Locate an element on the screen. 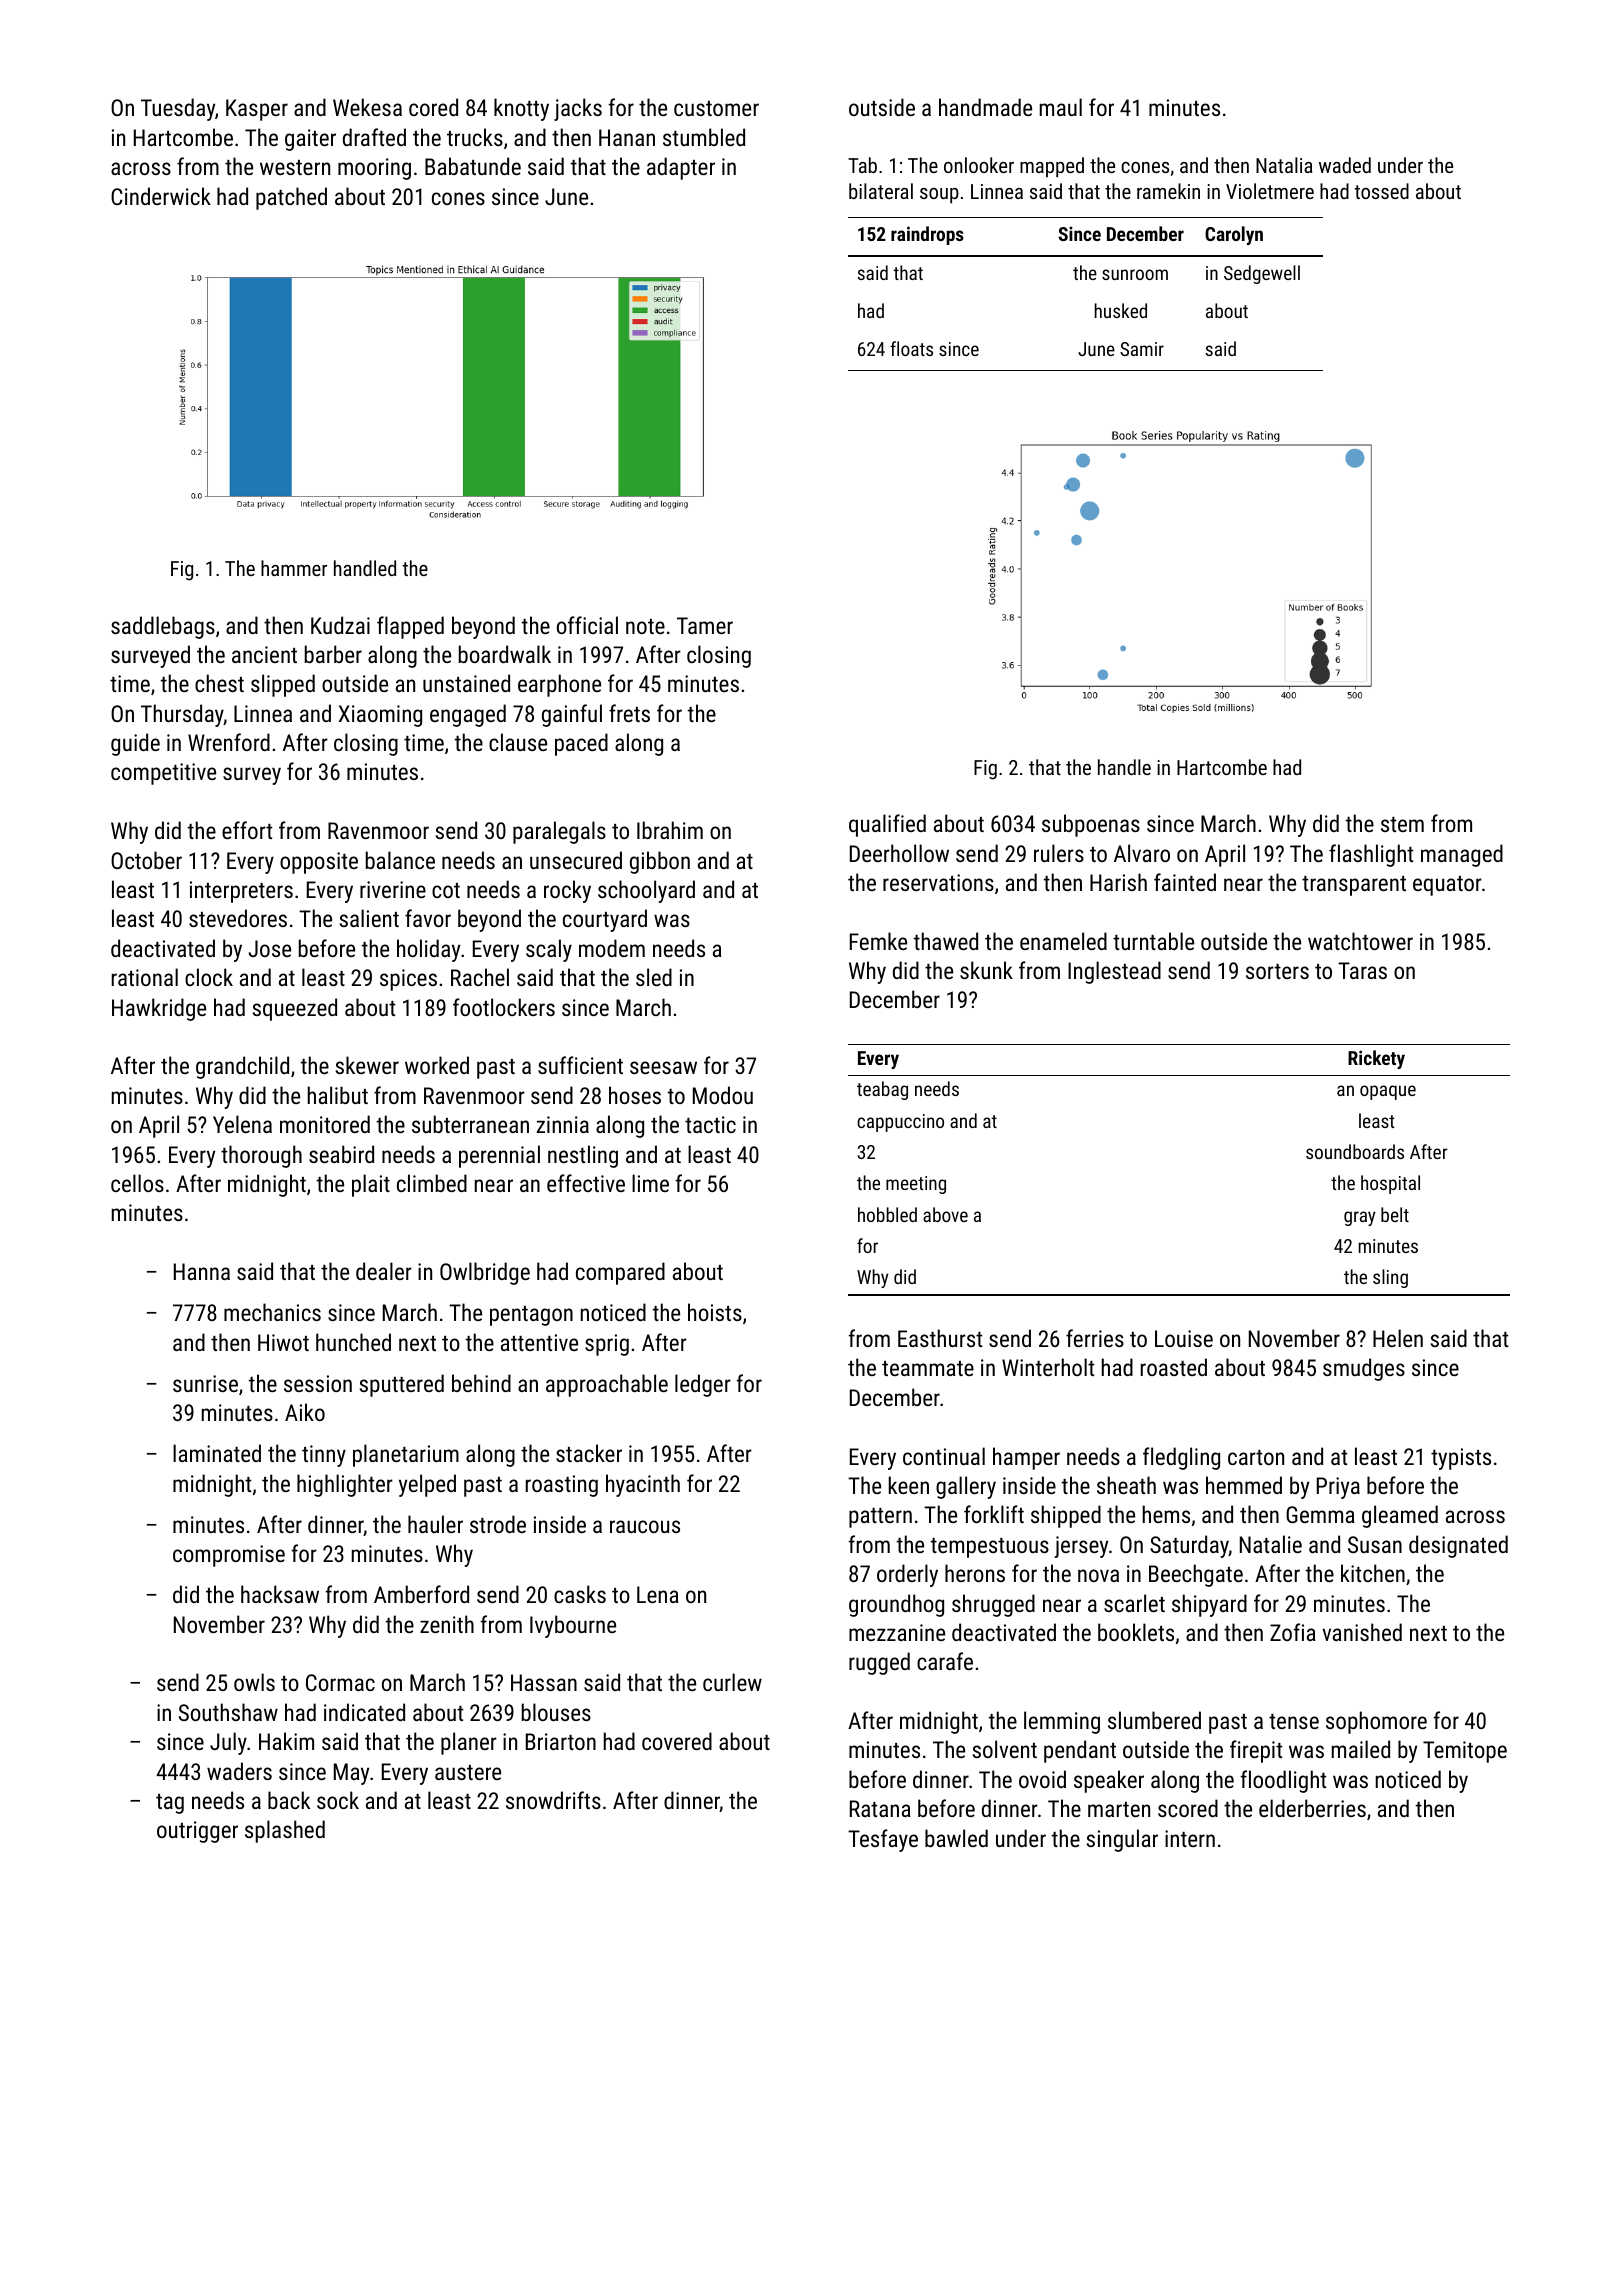 The image size is (1620, 2292). casks is located at coordinates (580, 1594).
